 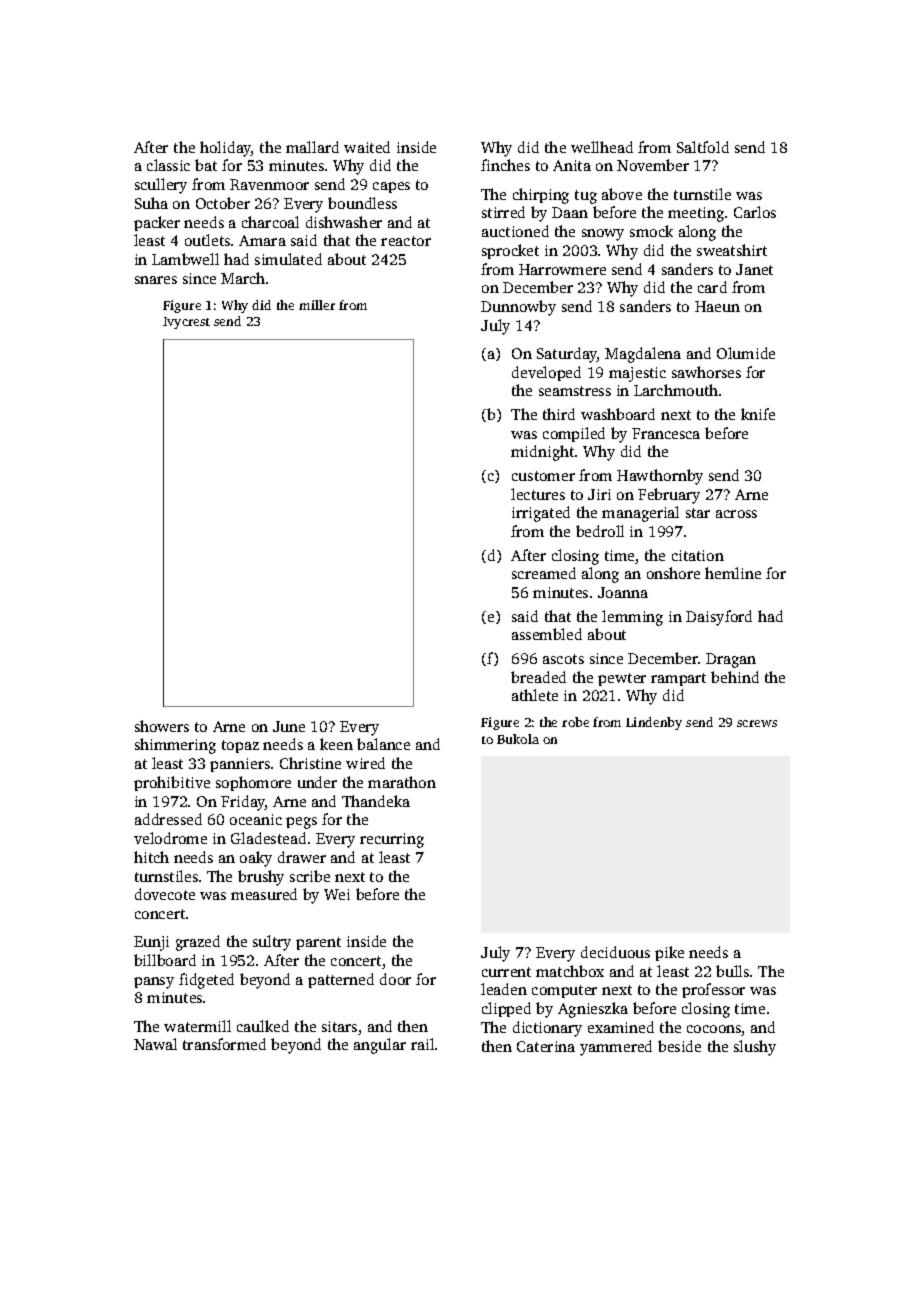 What do you see at coordinates (367, 147) in the document?
I see `waited` at bounding box center [367, 147].
